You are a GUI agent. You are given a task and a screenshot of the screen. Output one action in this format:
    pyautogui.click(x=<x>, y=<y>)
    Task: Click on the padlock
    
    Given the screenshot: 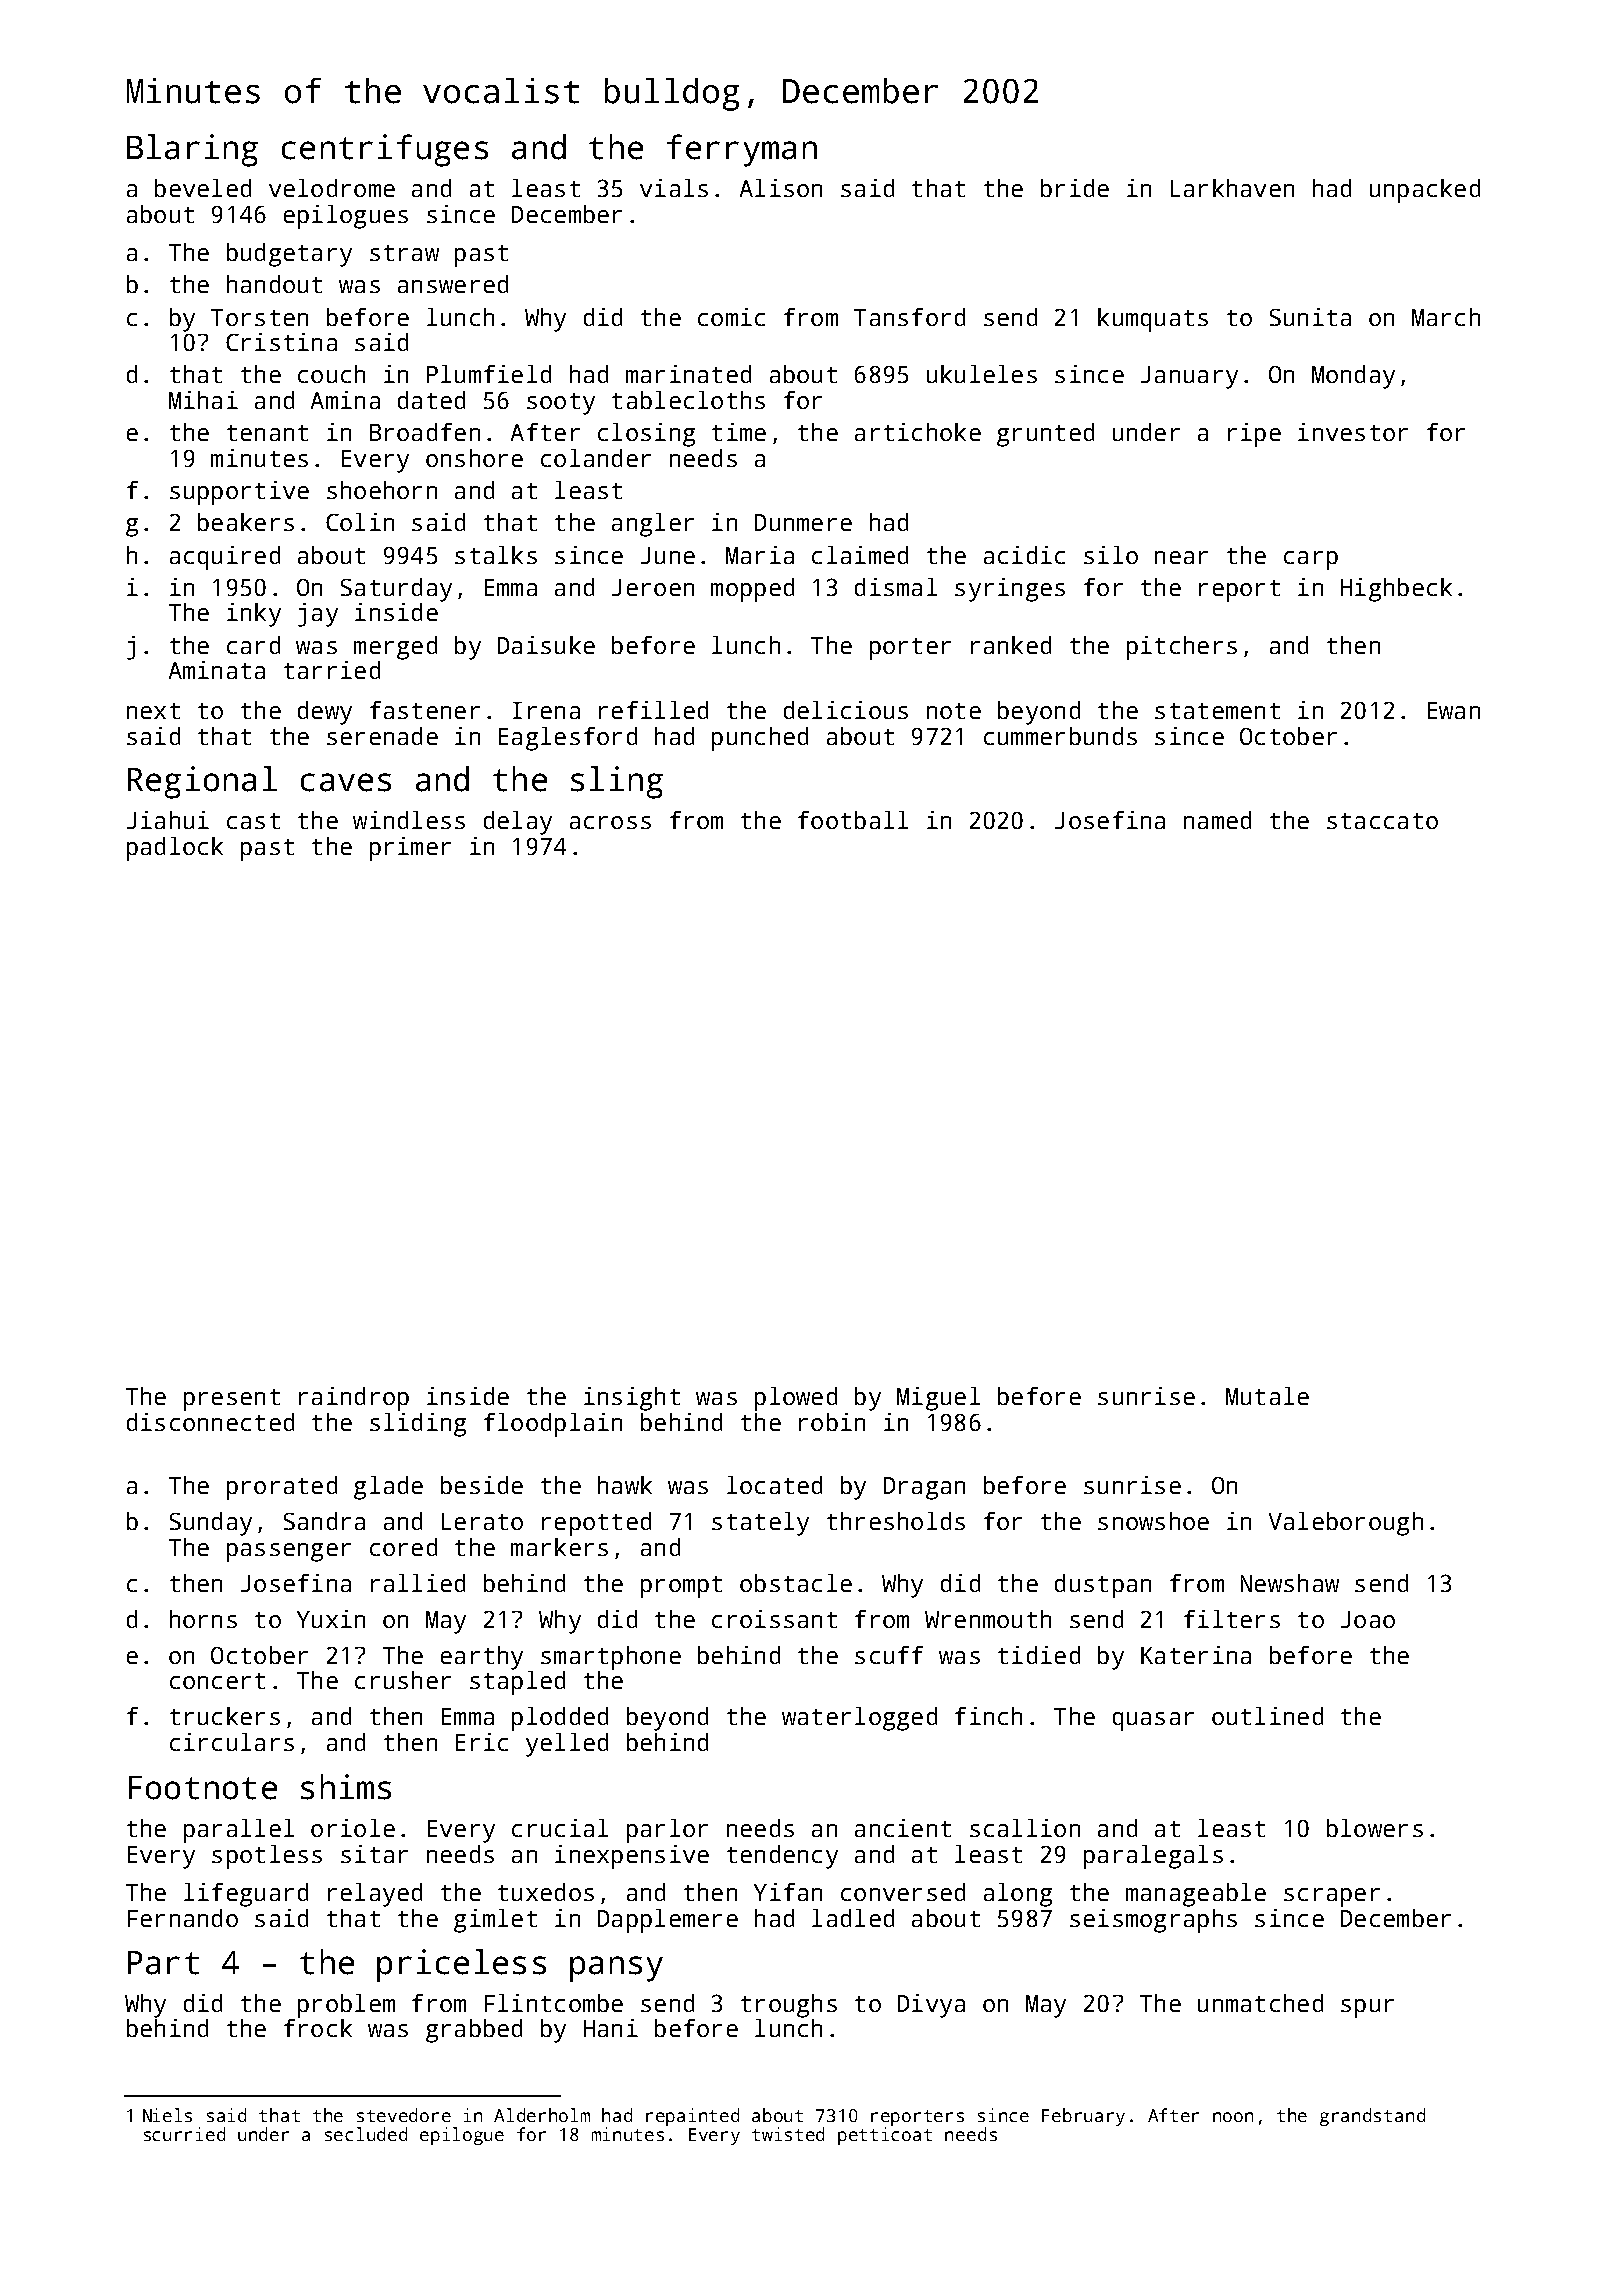 What is the action you would take?
    pyautogui.click(x=175, y=849)
